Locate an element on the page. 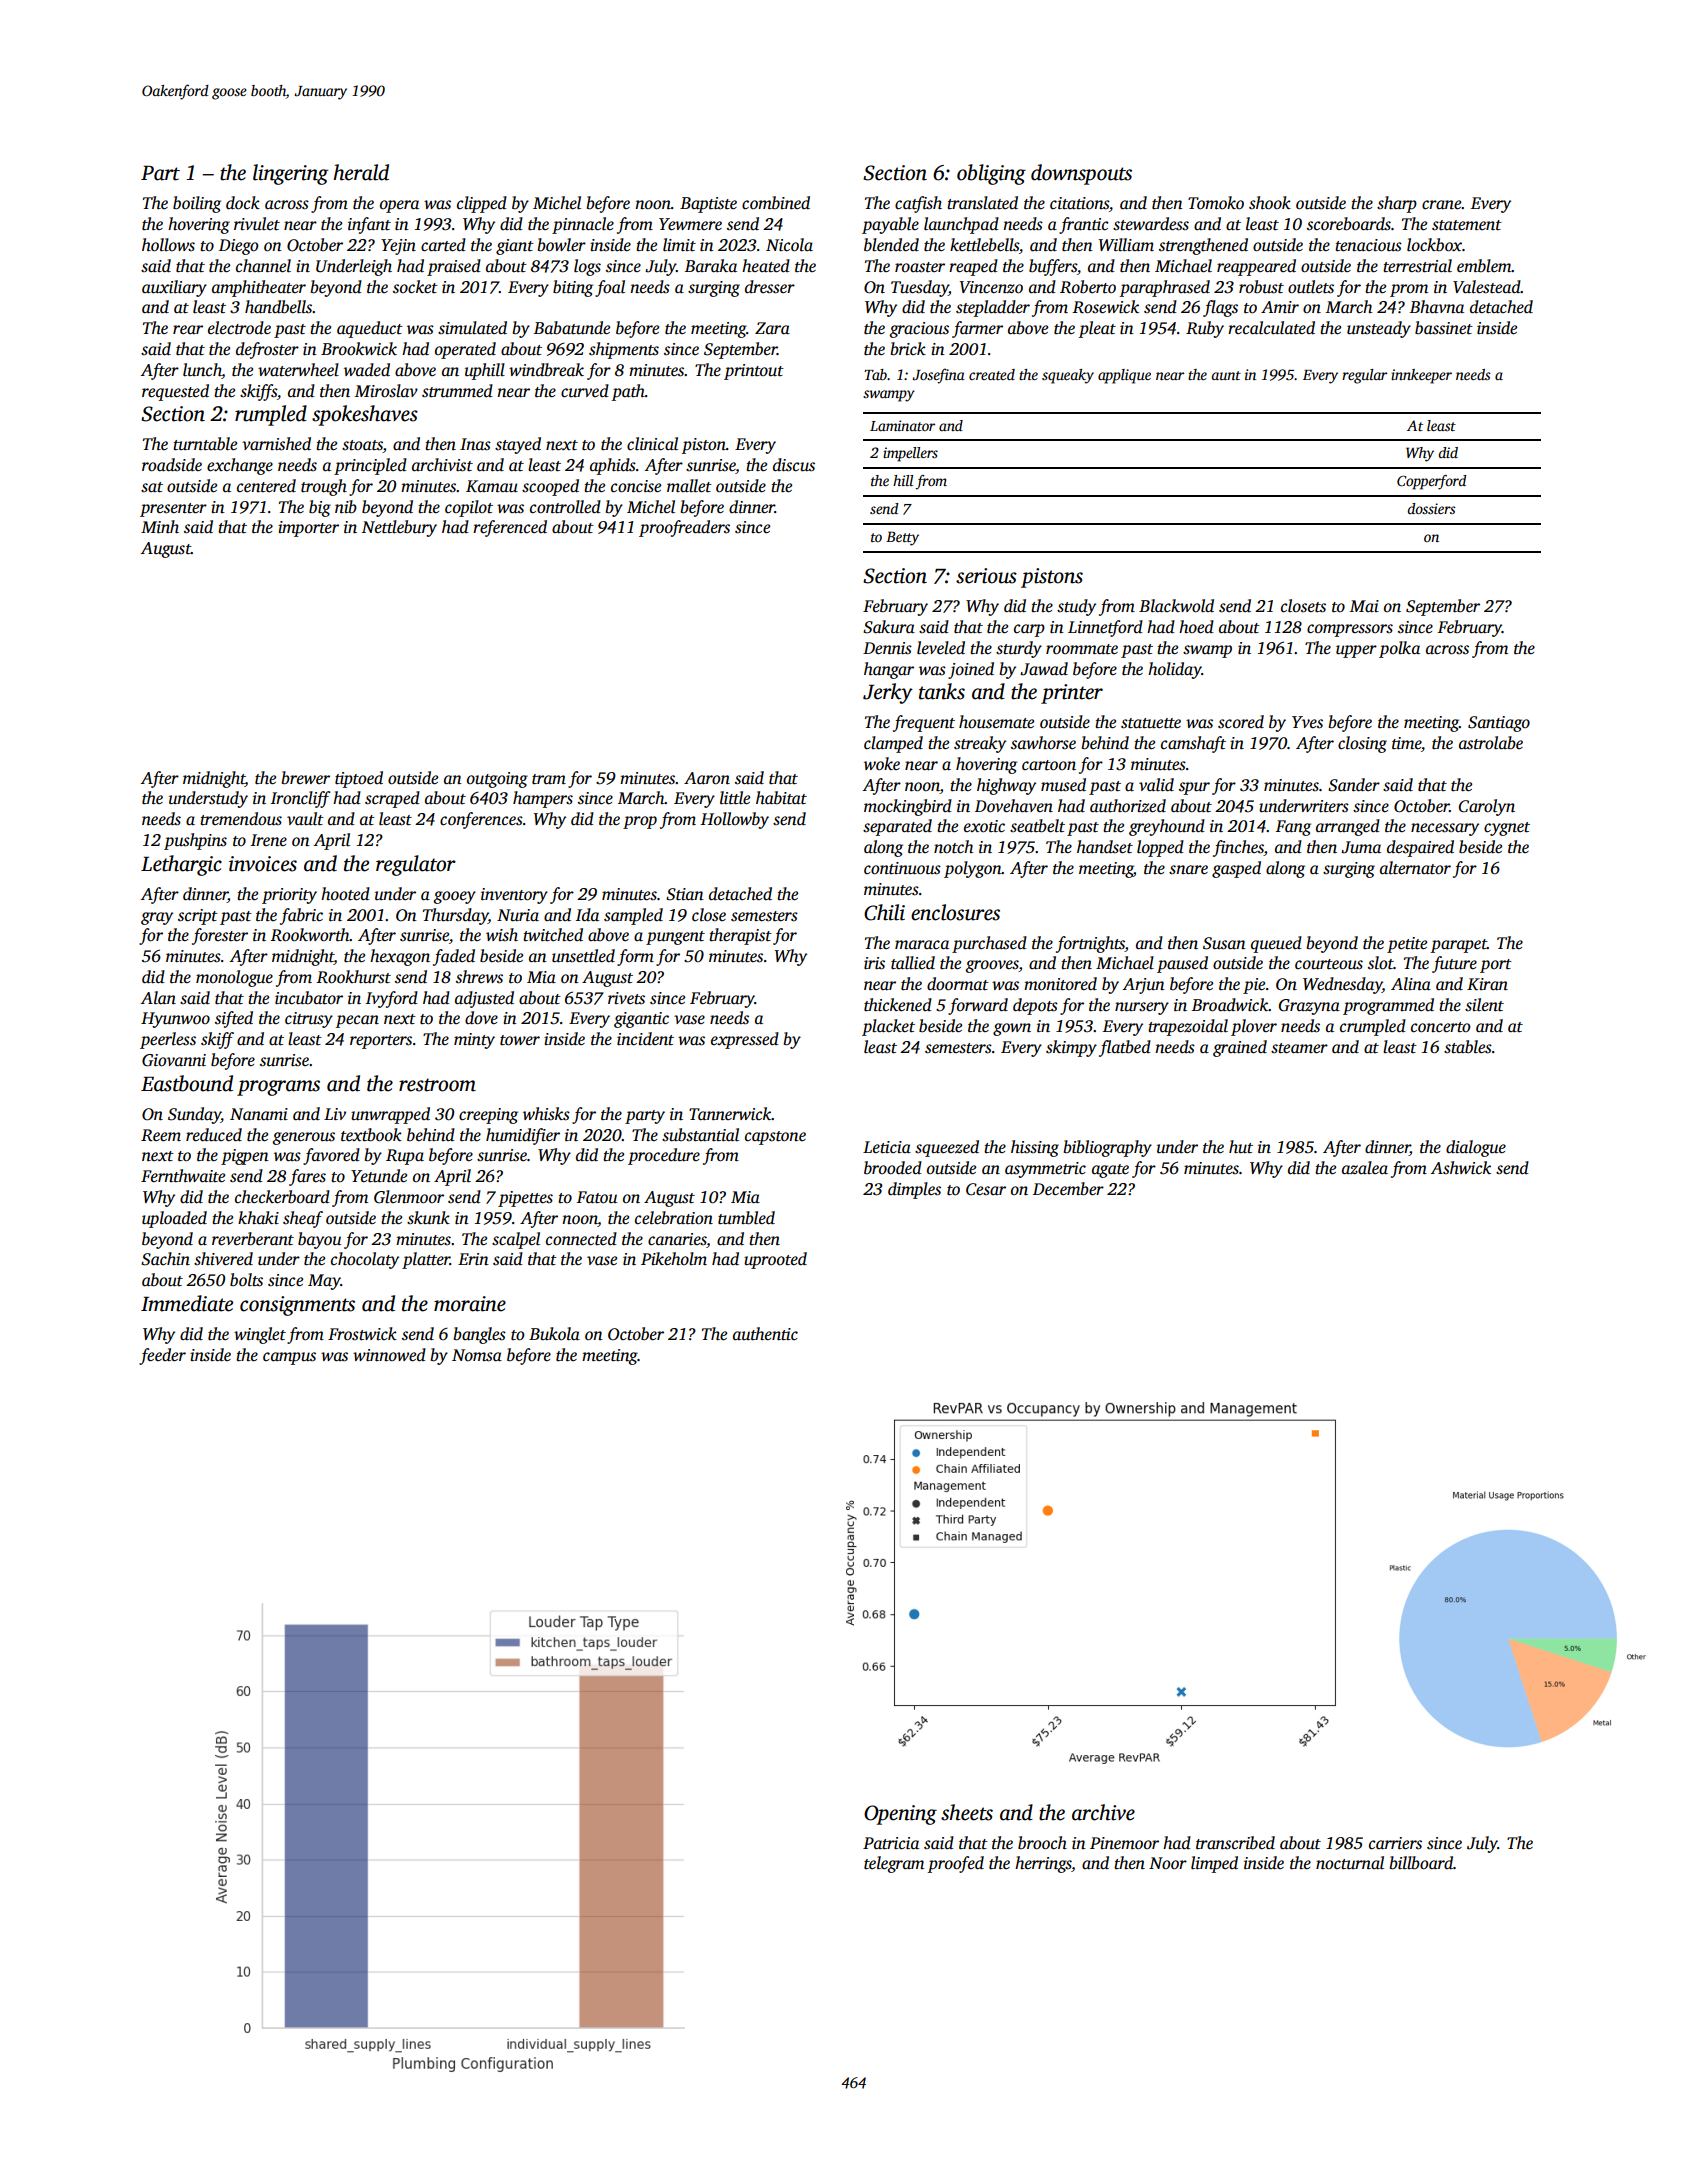 The image size is (1683, 2178). cartoon is located at coordinates (1049, 765).
